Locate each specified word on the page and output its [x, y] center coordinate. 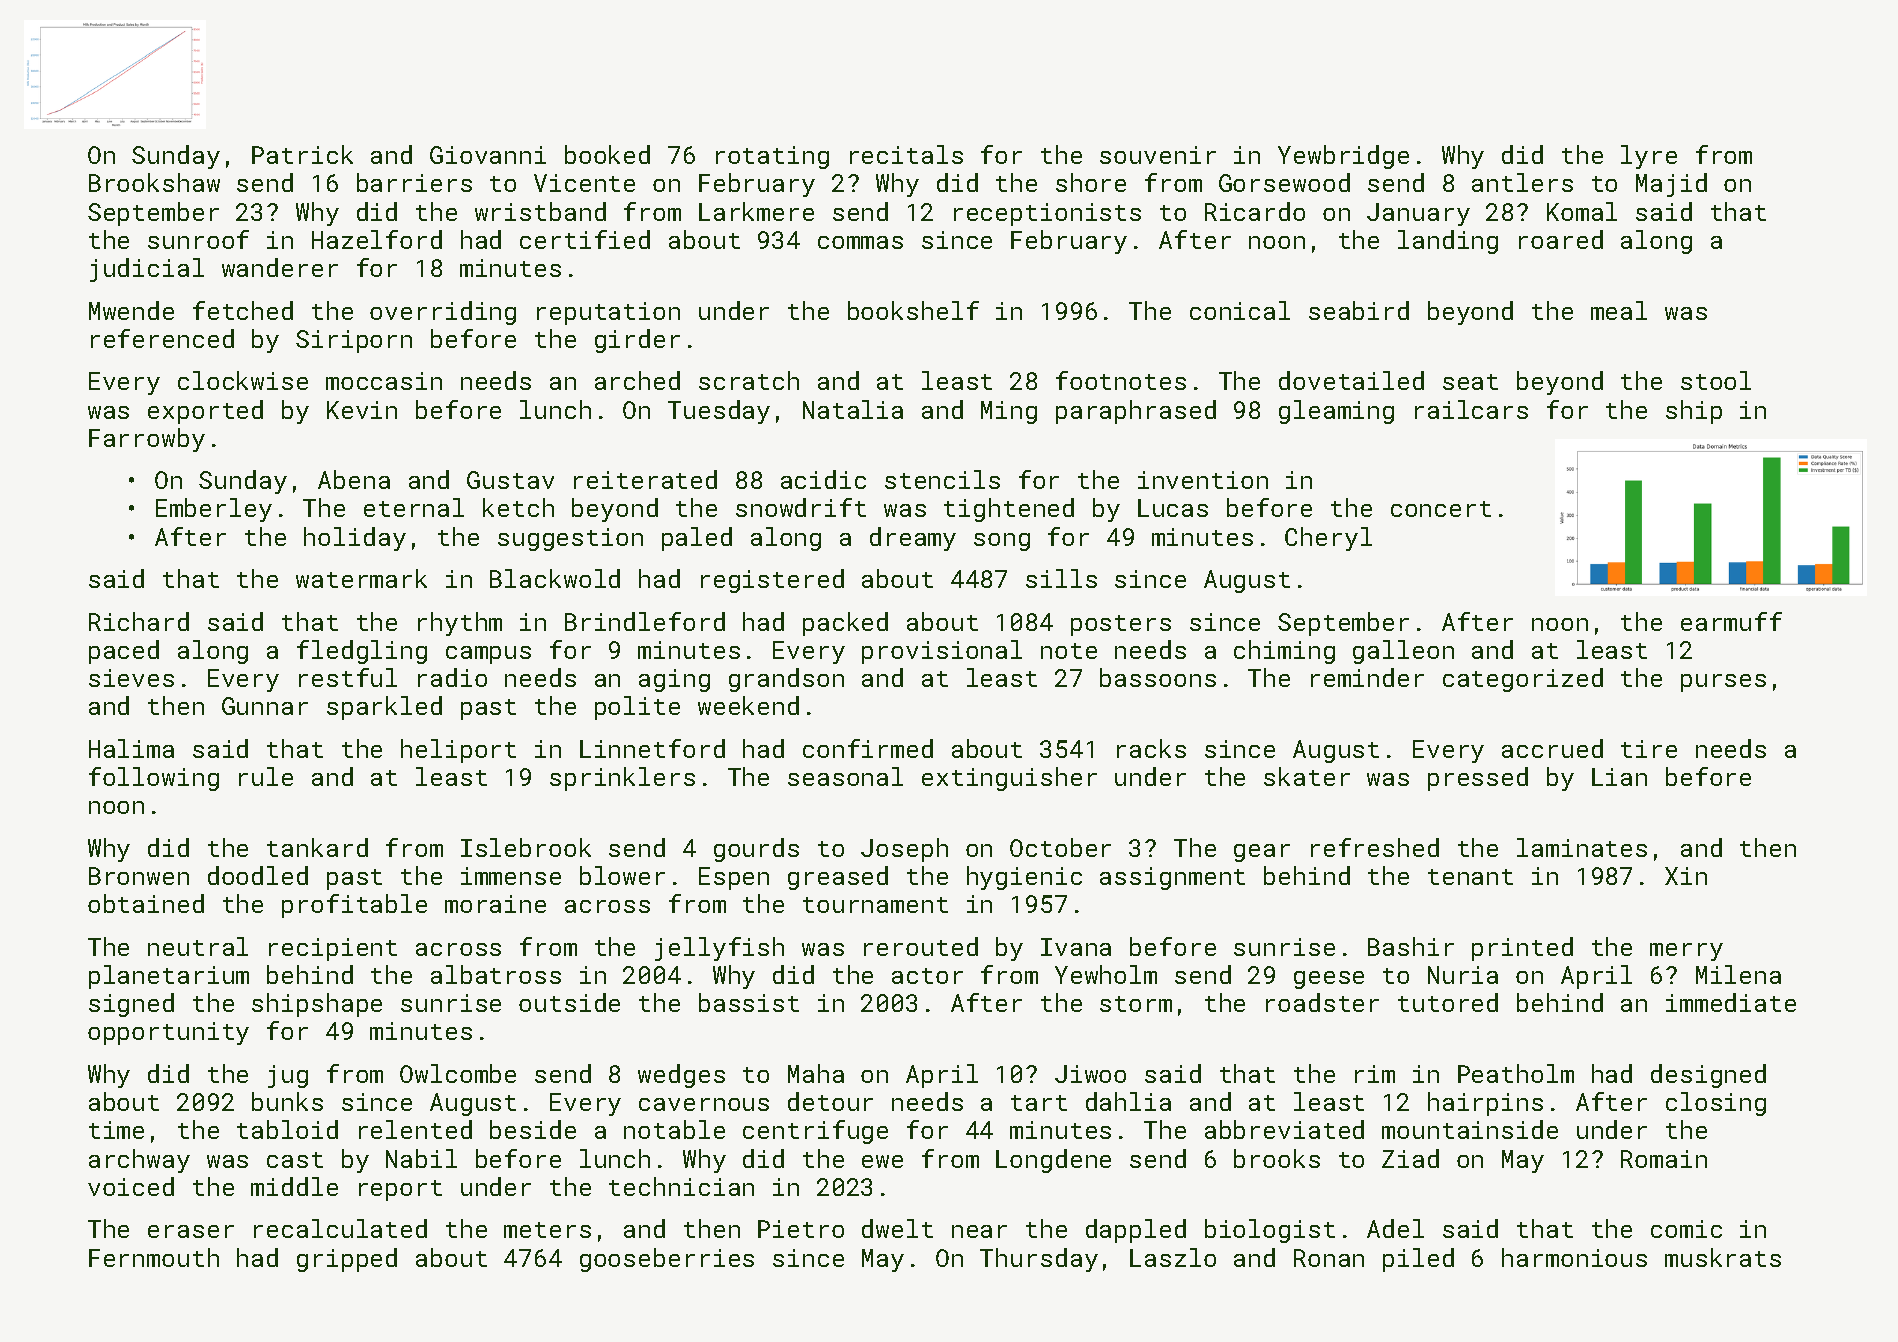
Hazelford [377, 239]
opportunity [168, 1033]
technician [681, 1186]
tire [1649, 749]
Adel [1395, 1228]
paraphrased [1136, 412]
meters [547, 1230]
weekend [748, 705]
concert [1441, 509]
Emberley [214, 510]
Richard [139, 621]
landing [1448, 242]
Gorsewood [1284, 182]
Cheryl [1328, 539]
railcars [1471, 409]
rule [266, 776]
